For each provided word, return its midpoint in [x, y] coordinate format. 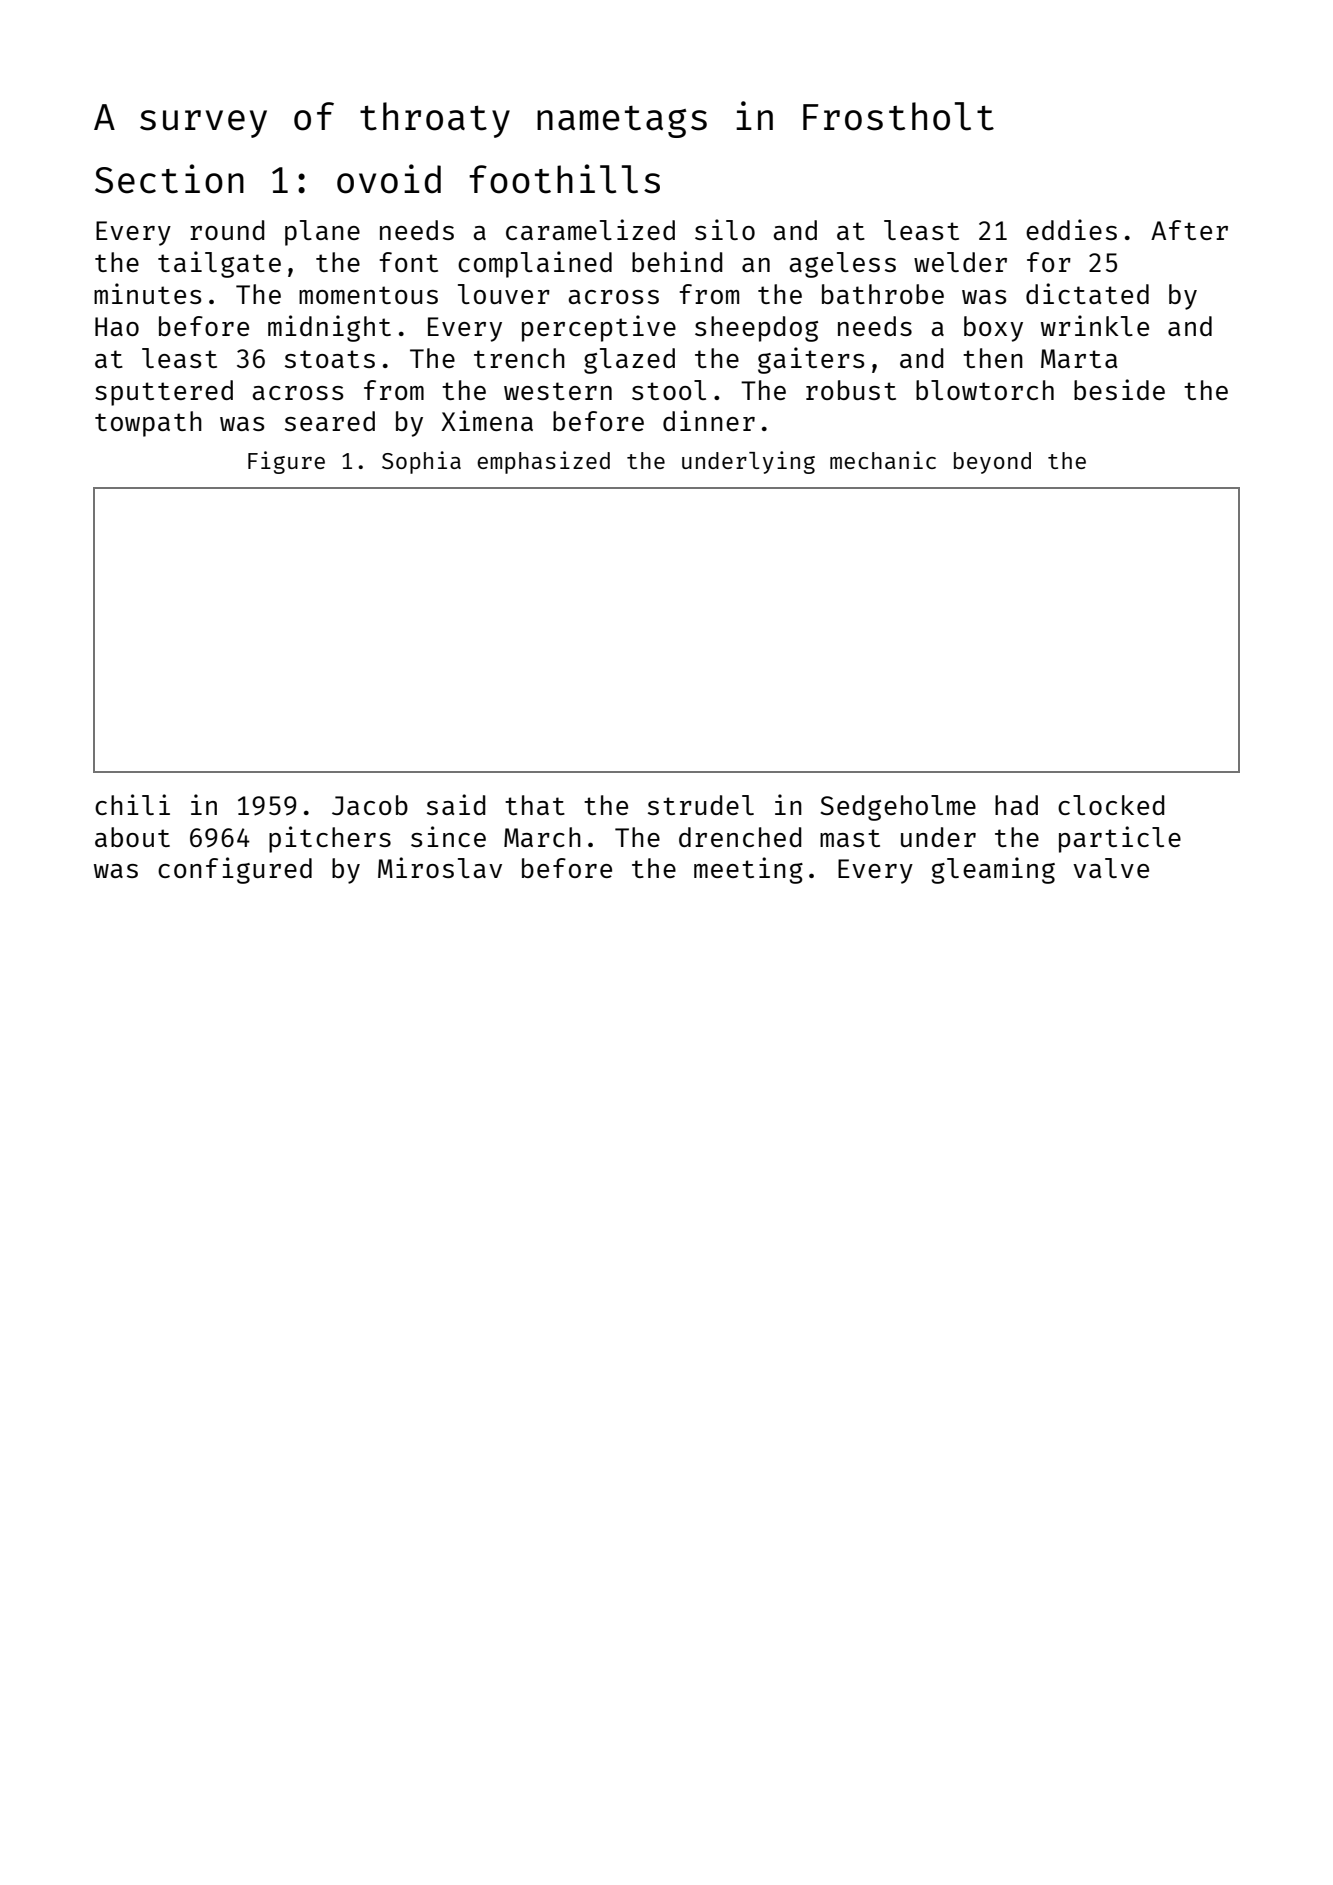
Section [169, 179]
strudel [701, 805]
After [1189, 230]
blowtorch [985, 390]
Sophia [421, 462]
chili [132, 804]
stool [669, 390]
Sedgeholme [898, 808]
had [1016, 805]
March [542, 837]
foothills [564, 179]
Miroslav [440, 867]
